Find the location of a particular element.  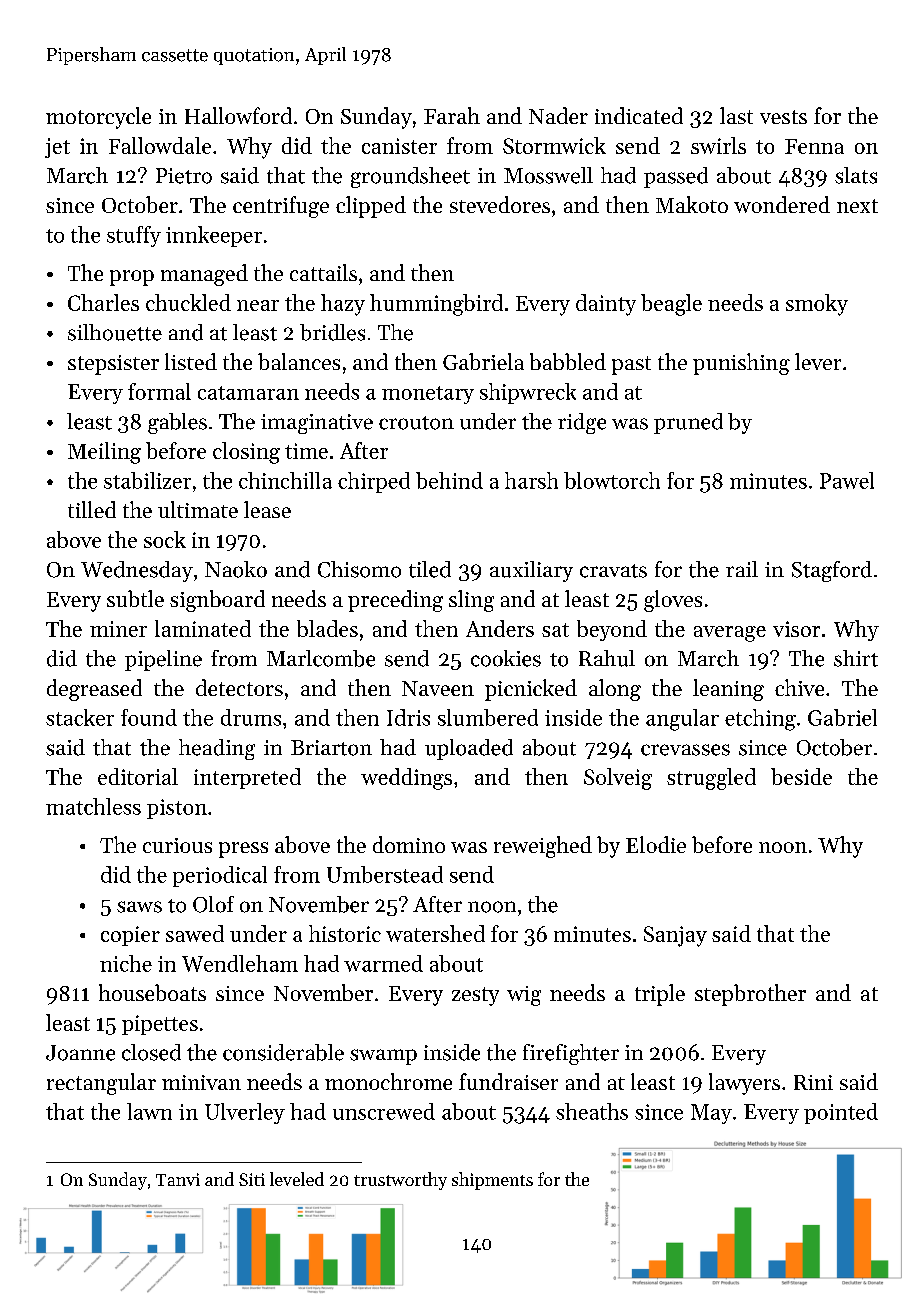

swirls is located at coordinates (718, 145).
